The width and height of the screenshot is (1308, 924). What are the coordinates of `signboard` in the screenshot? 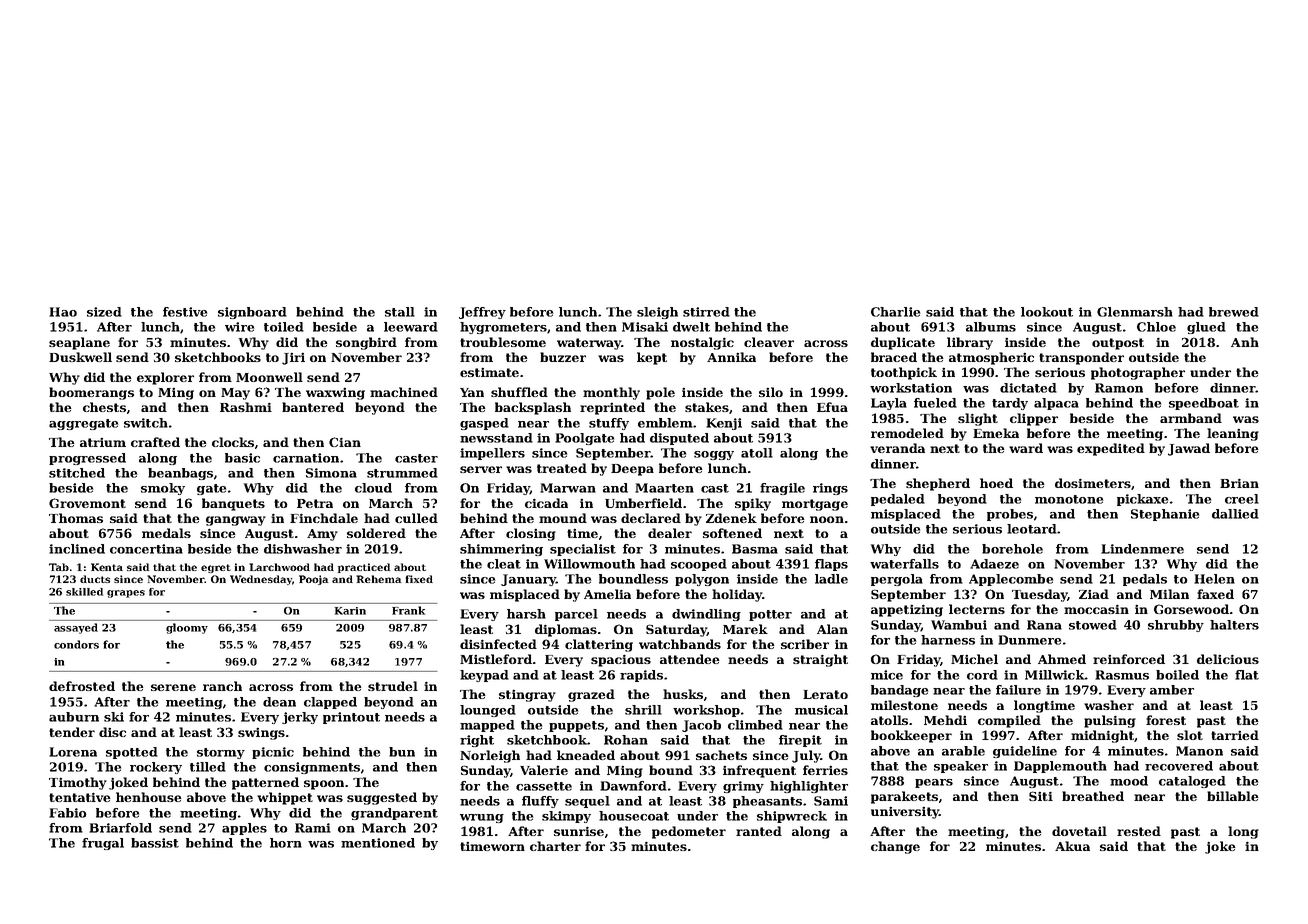 It's located at (252, 313).
